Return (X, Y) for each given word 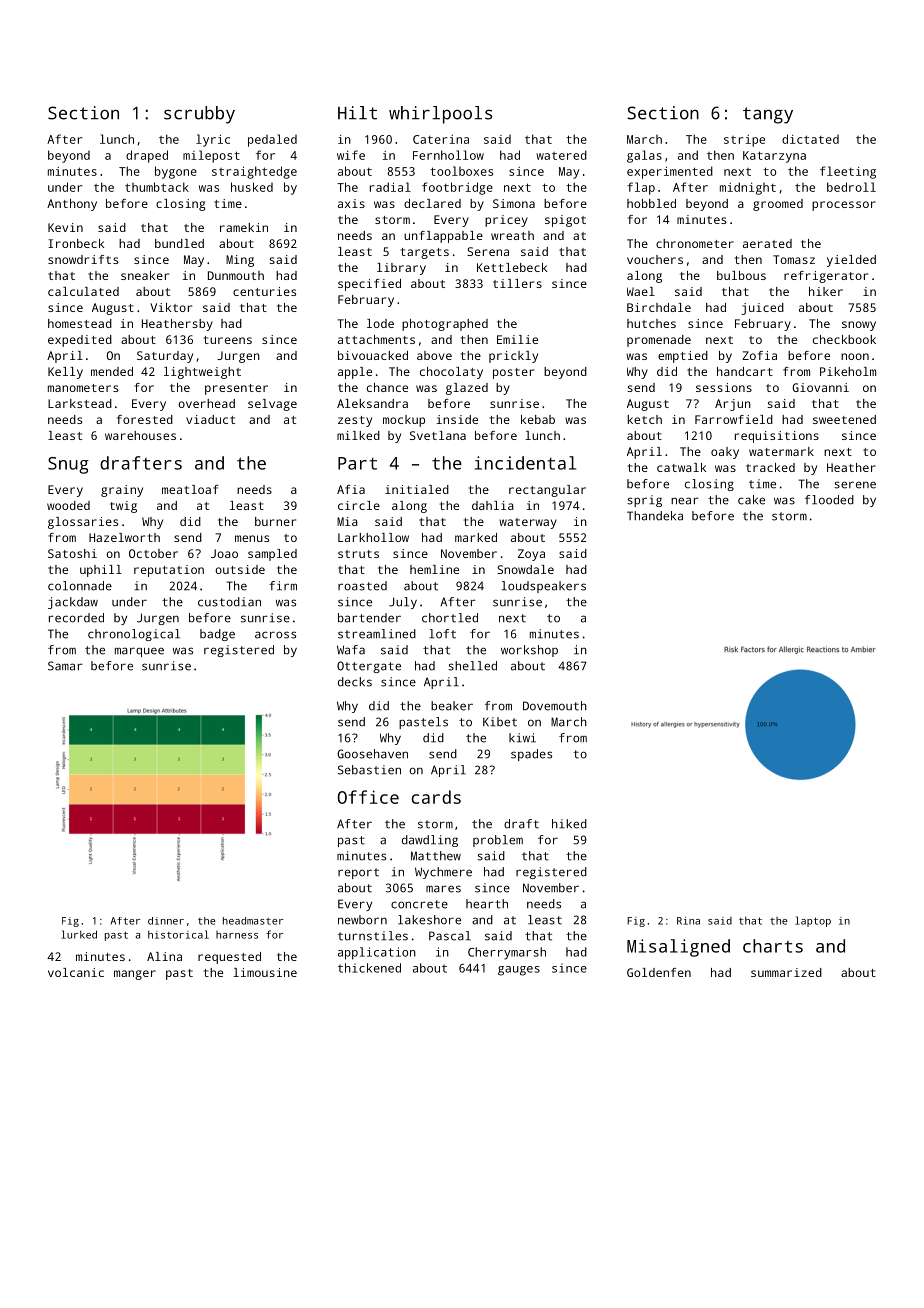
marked (476, 537)
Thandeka (655, 516)
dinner (166, 921)
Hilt (357, 113)
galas (644, 156)
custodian (229, 602)
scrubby (199, 115)
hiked (569, 824)
